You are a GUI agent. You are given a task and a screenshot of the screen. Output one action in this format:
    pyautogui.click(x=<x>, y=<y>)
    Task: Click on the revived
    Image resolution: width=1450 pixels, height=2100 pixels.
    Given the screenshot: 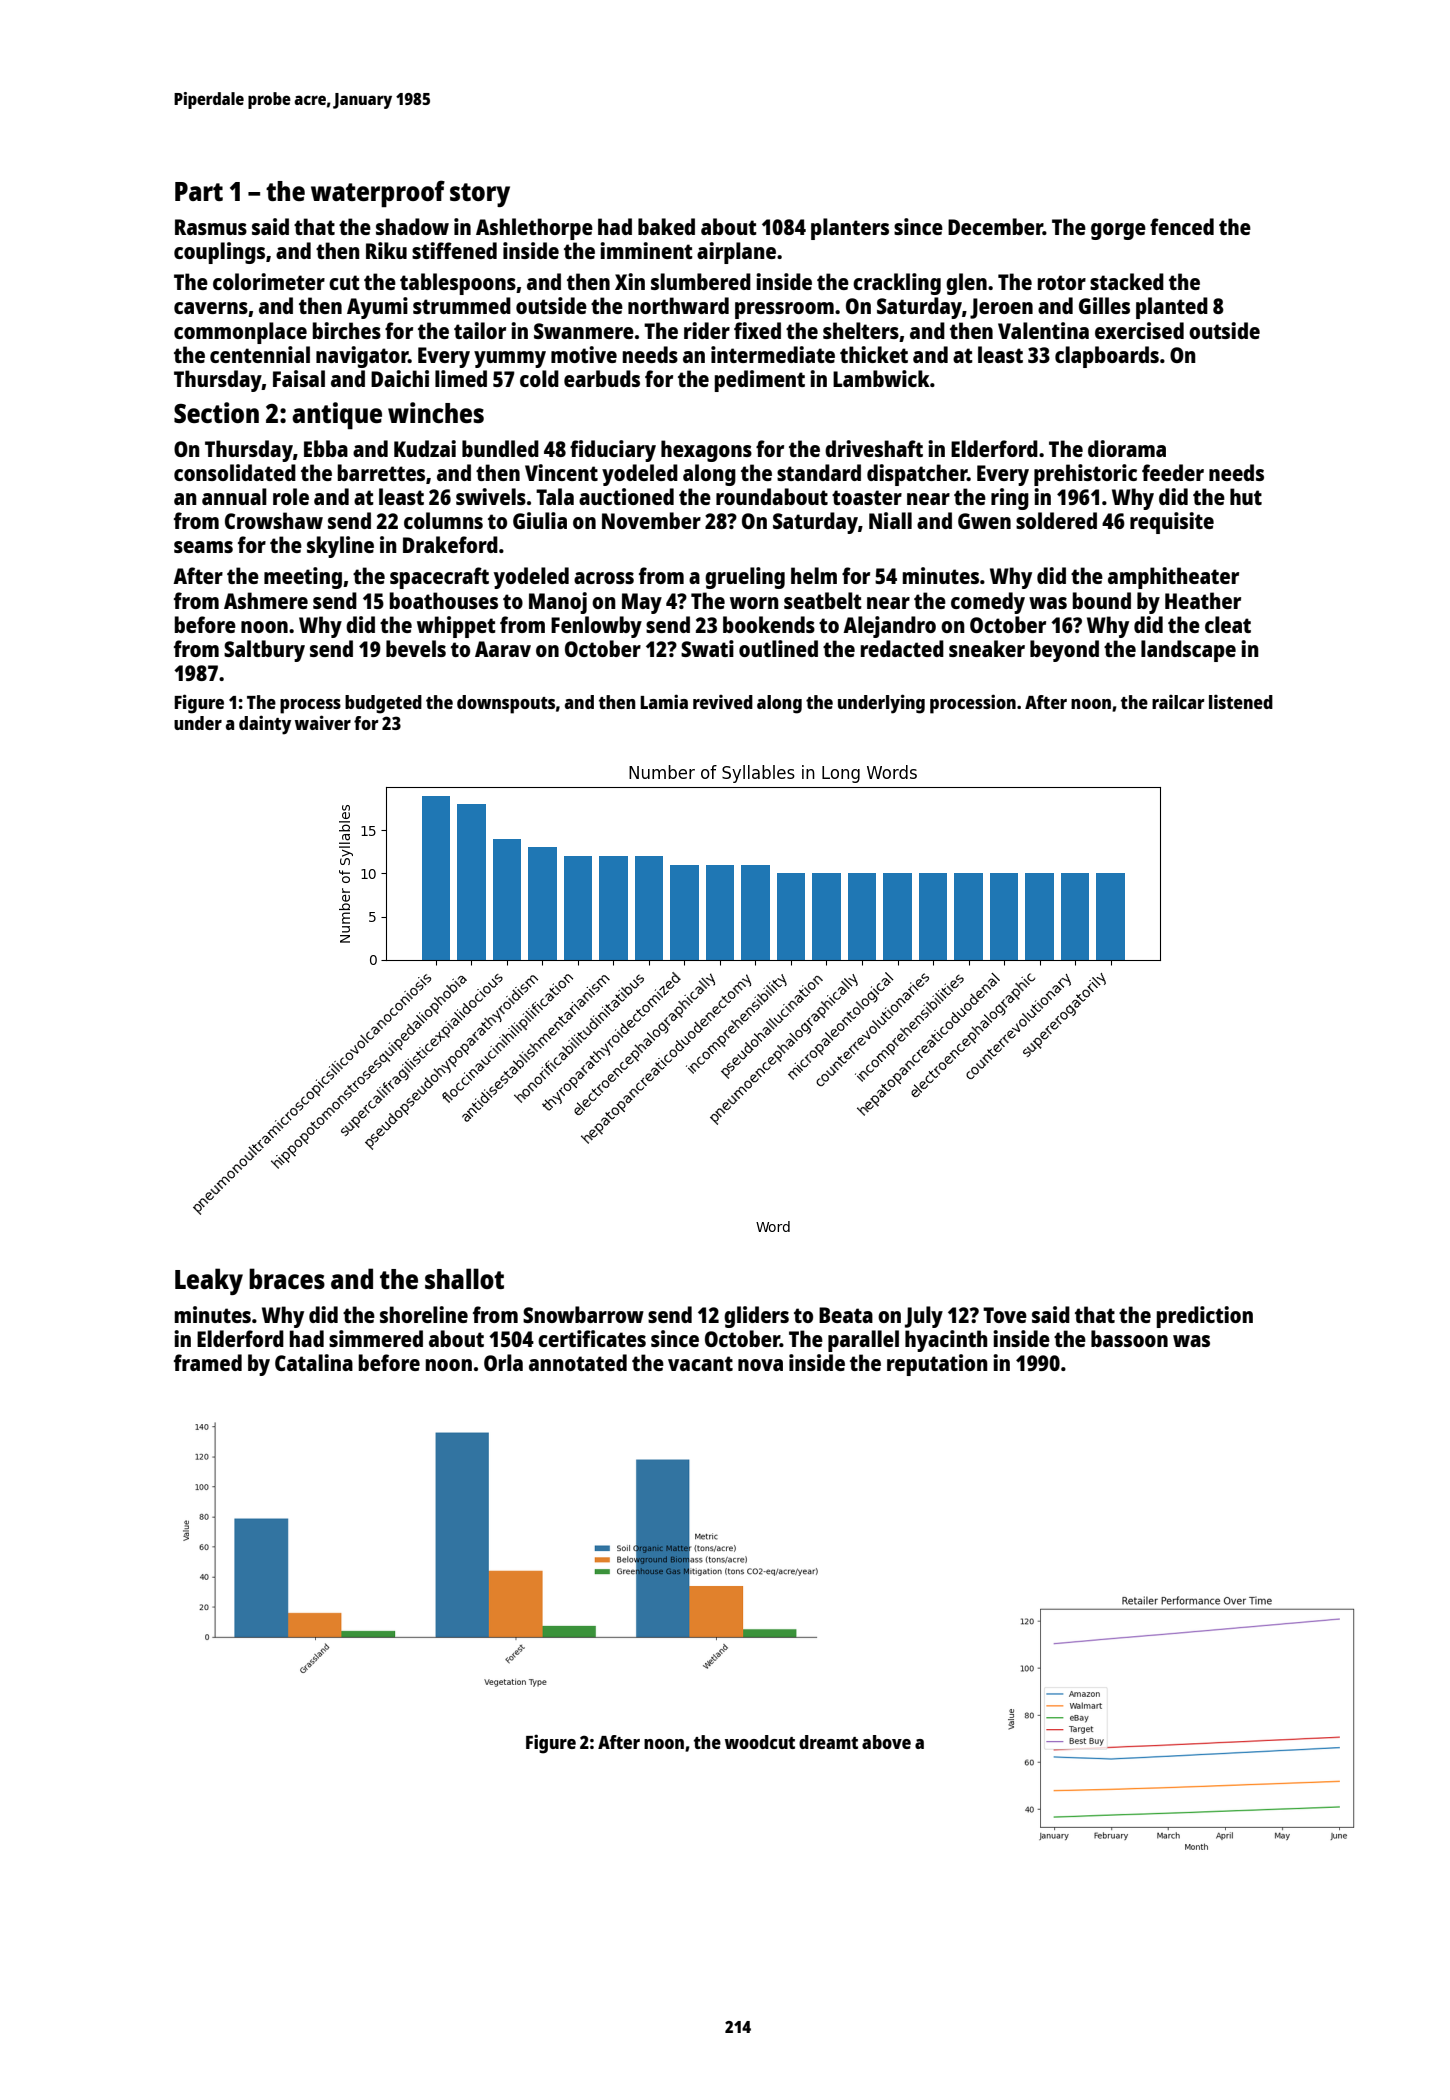 What is the action you would take?
    pyautogui.click(x=723, y=701)
